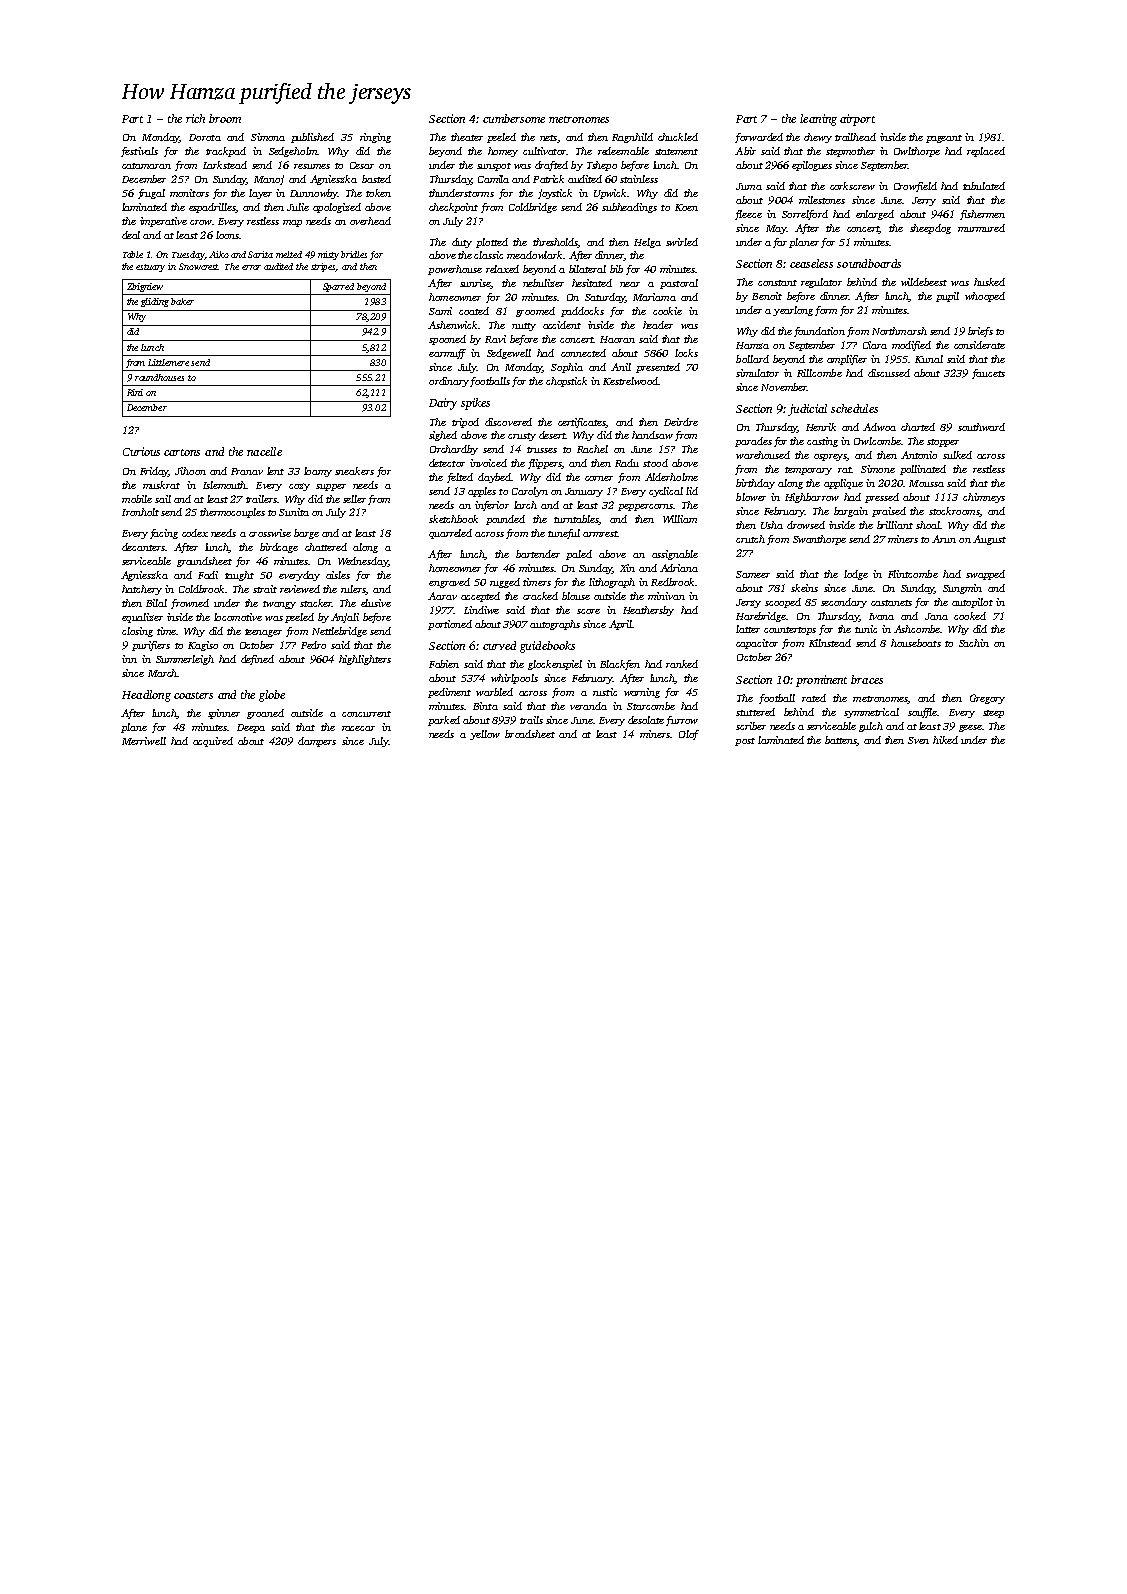  What do you see at coordinates (530, 734) in the image?
I see `broadsheet` at bounding box center [530, 734].
